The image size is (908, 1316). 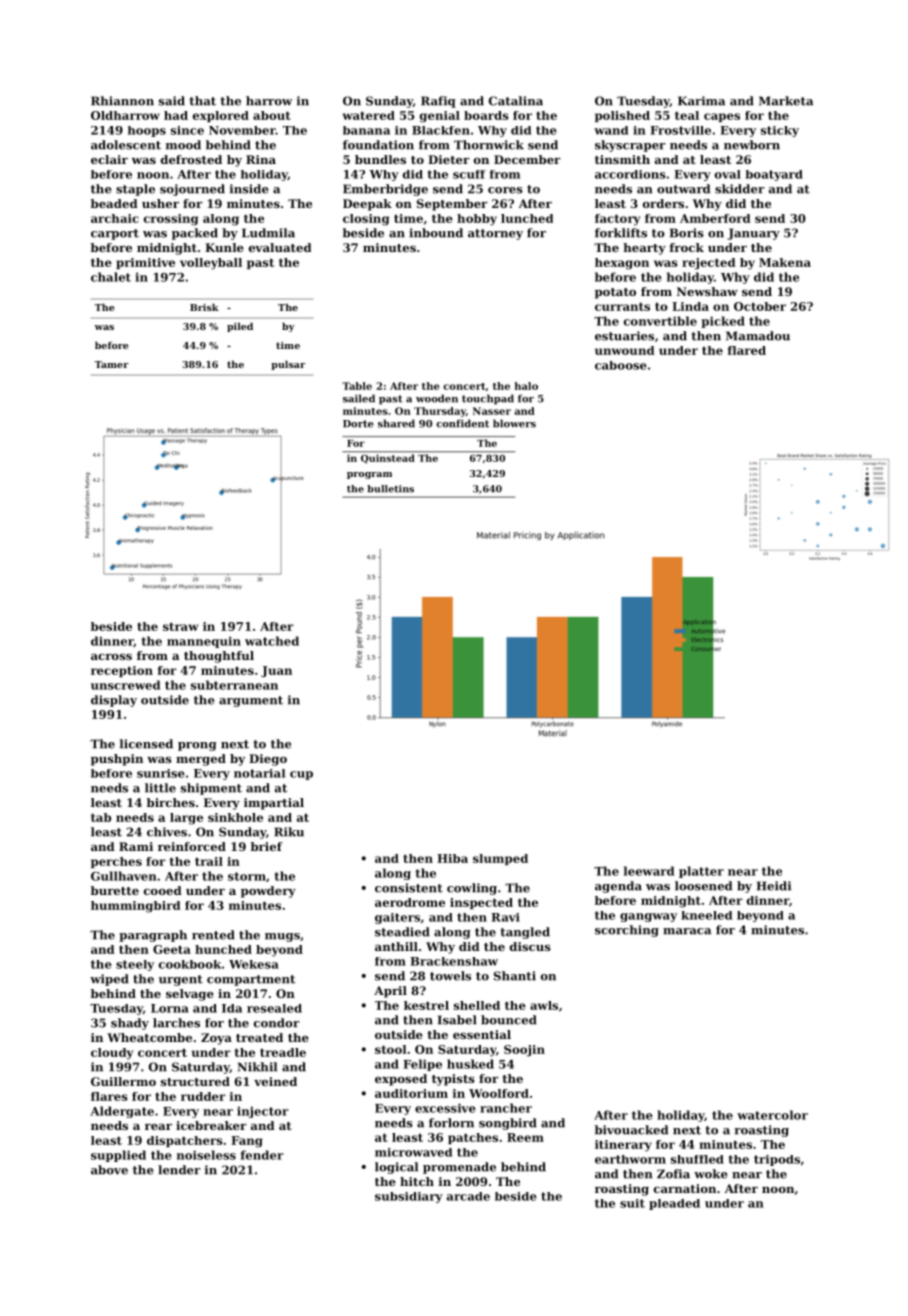 I want to click on pulsar, so click(x=288, y=365).
